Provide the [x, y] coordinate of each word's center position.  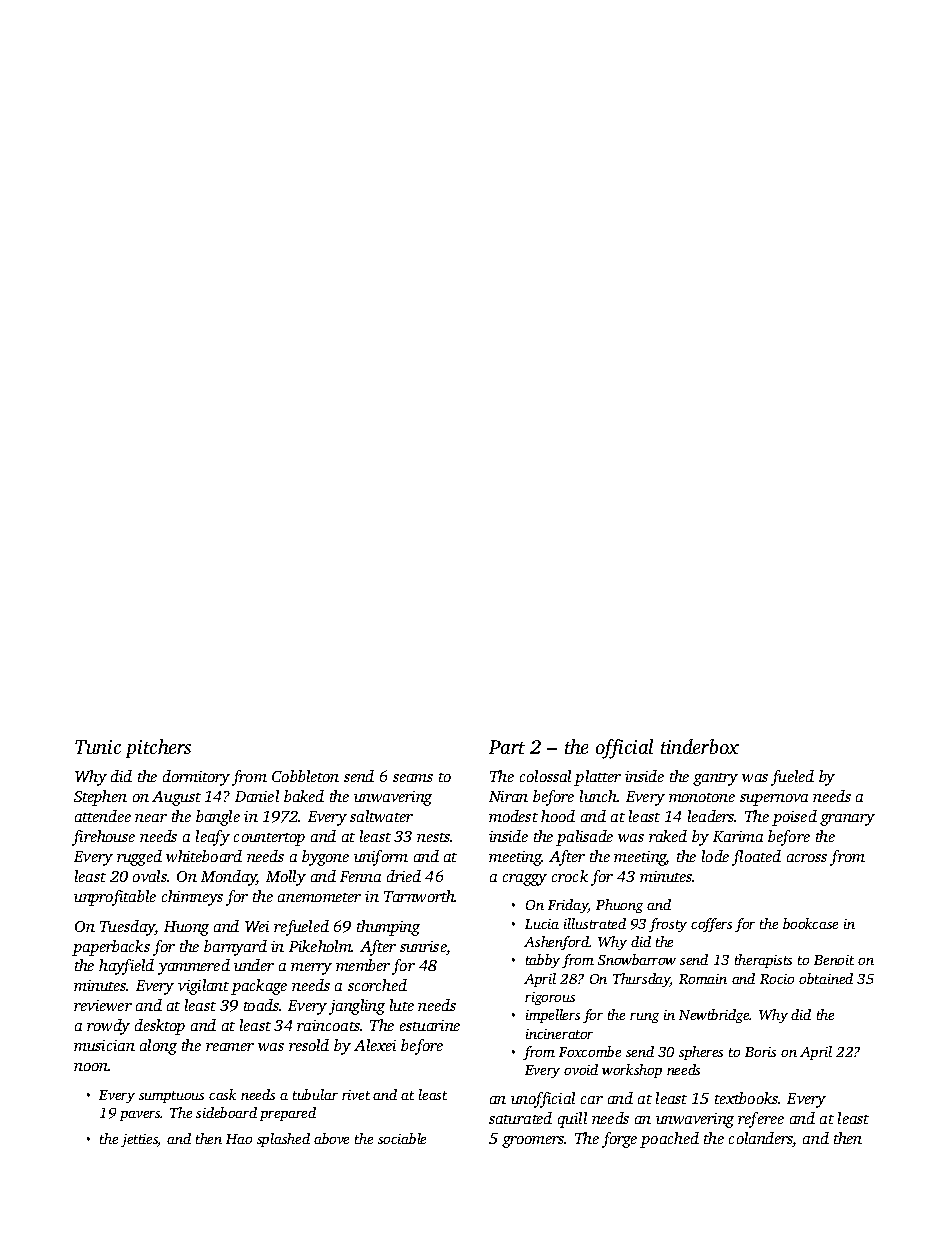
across [807, 858]
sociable [402, 1138]
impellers [553, 1016]
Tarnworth [419, 896]
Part [507, 747]
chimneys [192, 898]
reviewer [103, 1005]
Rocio [777, 979]
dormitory [196, 778]
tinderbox [700, 746]
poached [669, 1140]
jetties [139, 1140]
